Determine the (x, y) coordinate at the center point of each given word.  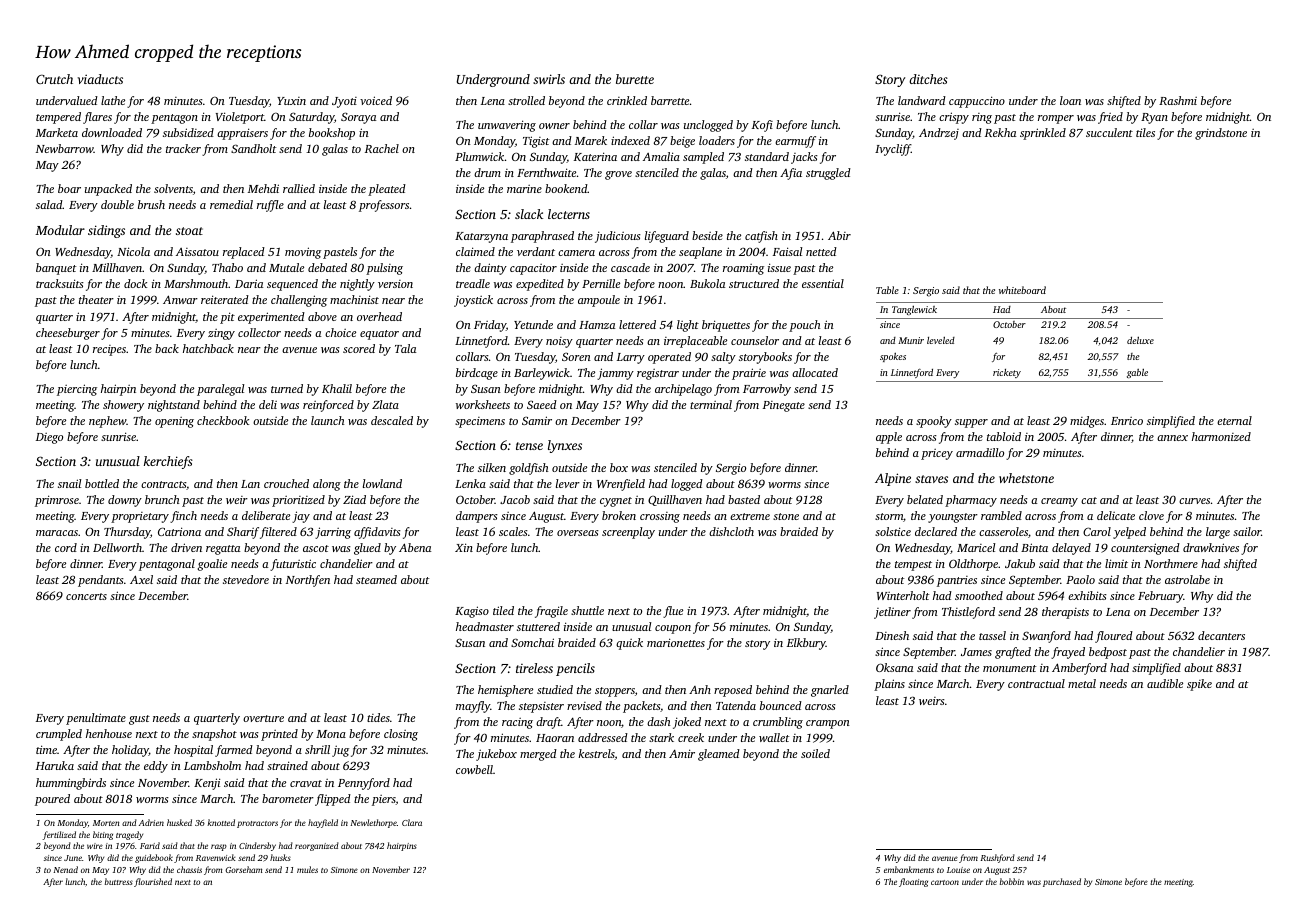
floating (913, 882)
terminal (711, 404)
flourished (153, 882)
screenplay (628, 533)
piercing (77, 390)
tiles (1145, 132)
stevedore (246, 579)
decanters (1221, 635)
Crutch (54, 79)
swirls (549, 79)
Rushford (997, 858)
